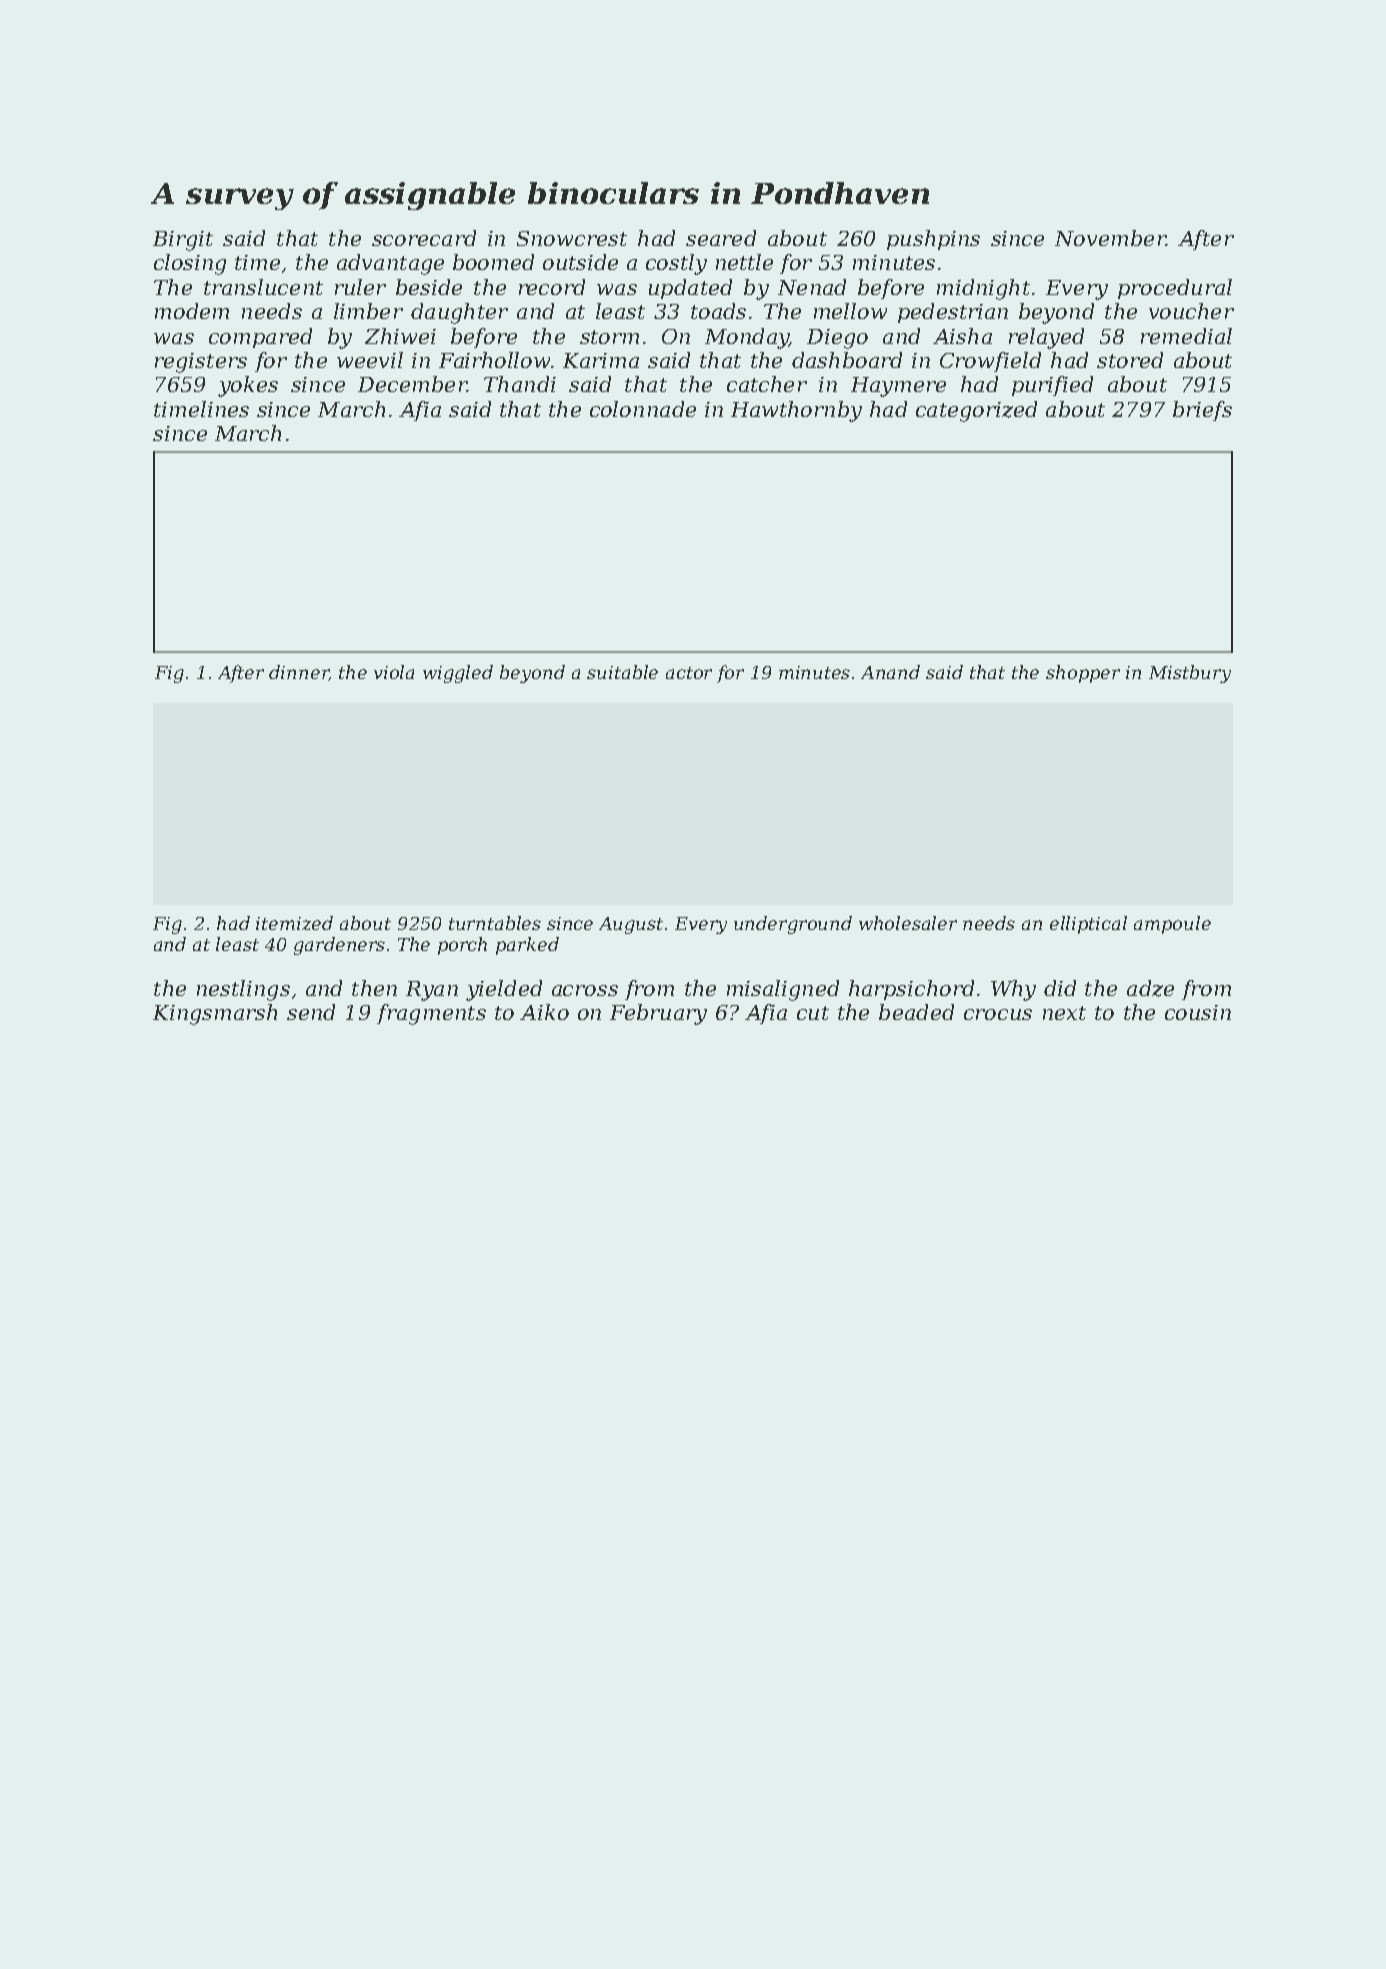 This image has height=1969, width=1386. Describe the element at coordinates (394, 672) in the image. I see `viola` at that location.
